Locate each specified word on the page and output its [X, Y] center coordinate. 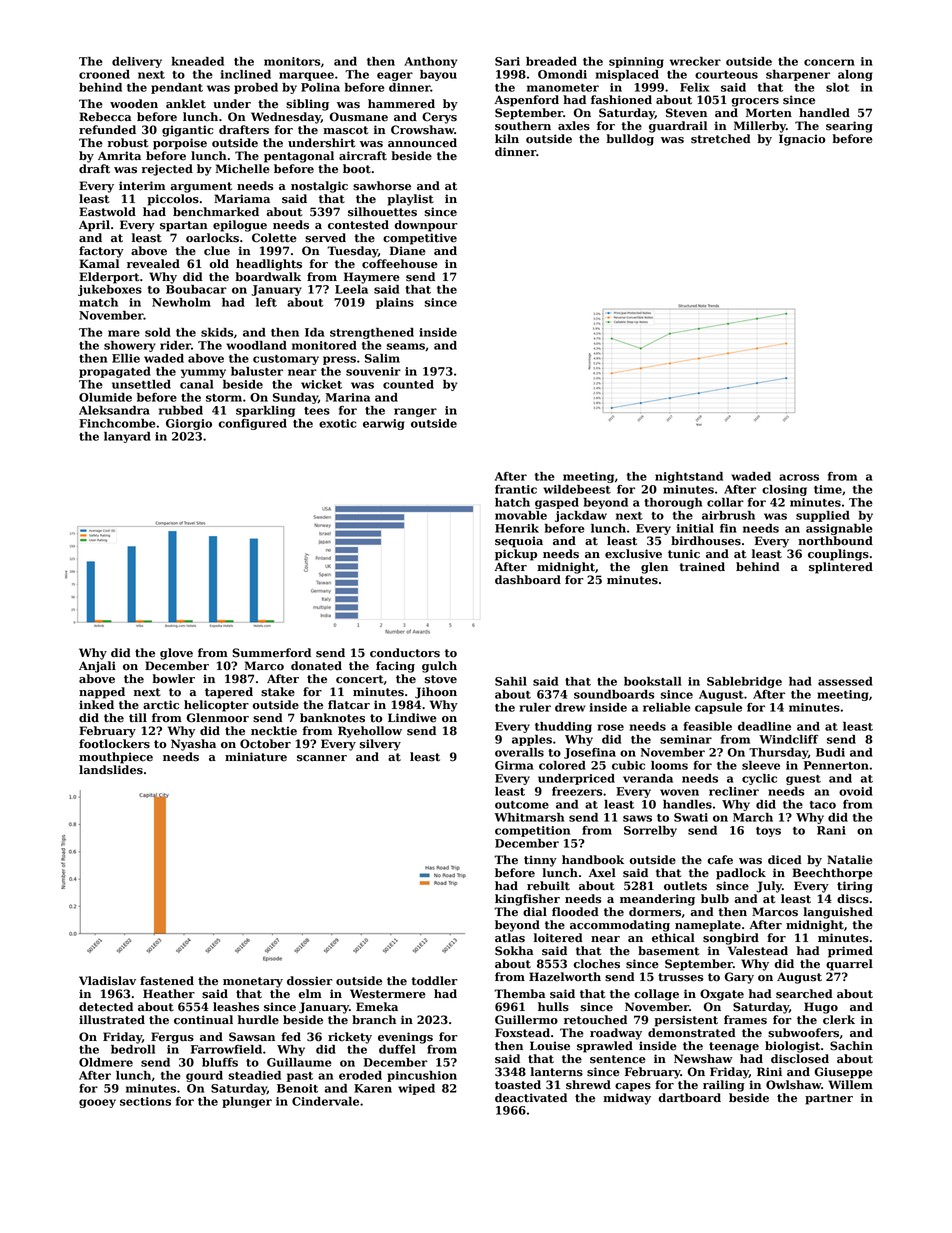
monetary [253, 982]
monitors [292, 61]
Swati [691, 817]
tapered [229, 693]
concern [829, 62]
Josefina [590, 753]
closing [784, 490]
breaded [551, 61]
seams [405, 346]
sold [158, 332]
